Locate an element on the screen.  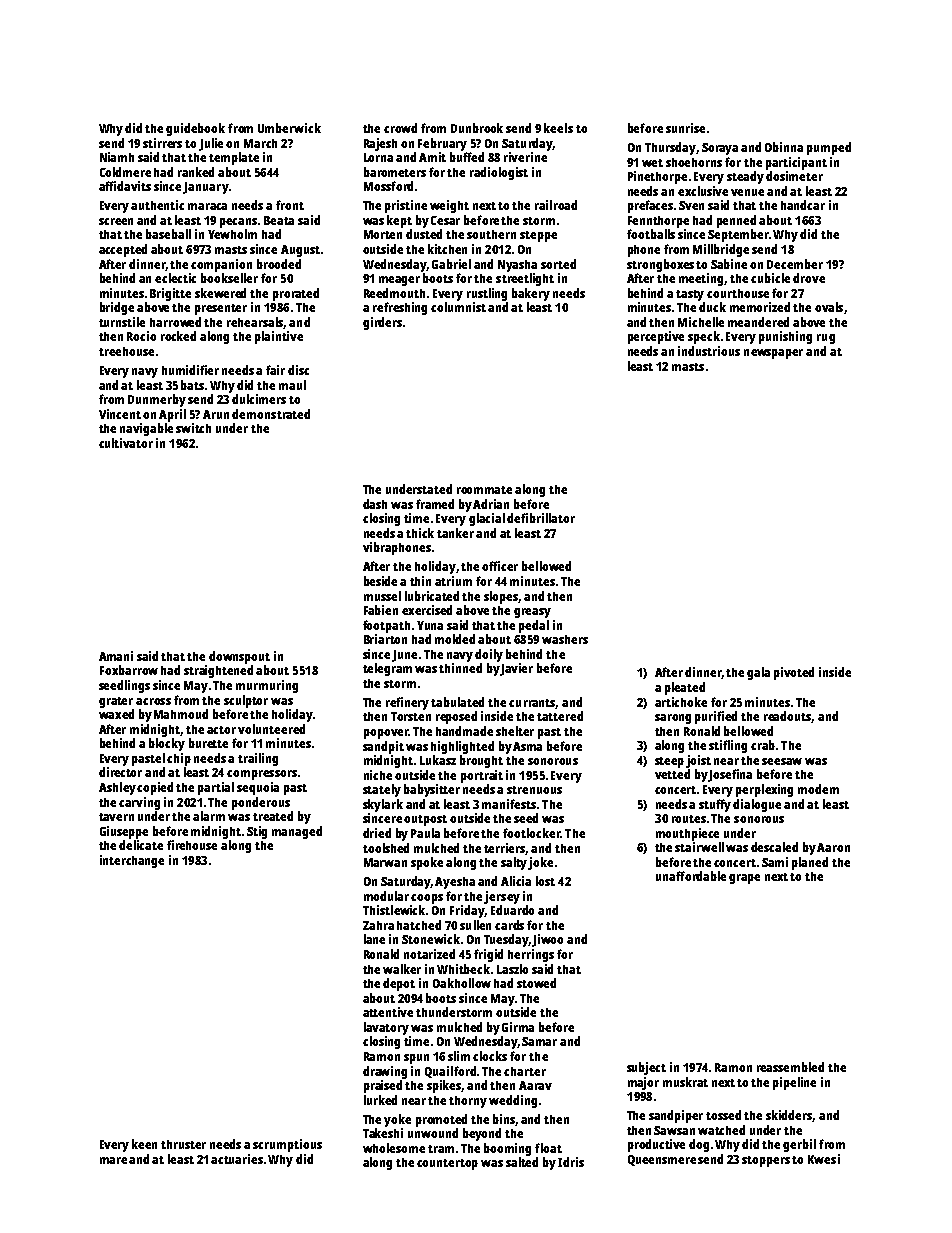
keels is located at coordinates (558, 128).
